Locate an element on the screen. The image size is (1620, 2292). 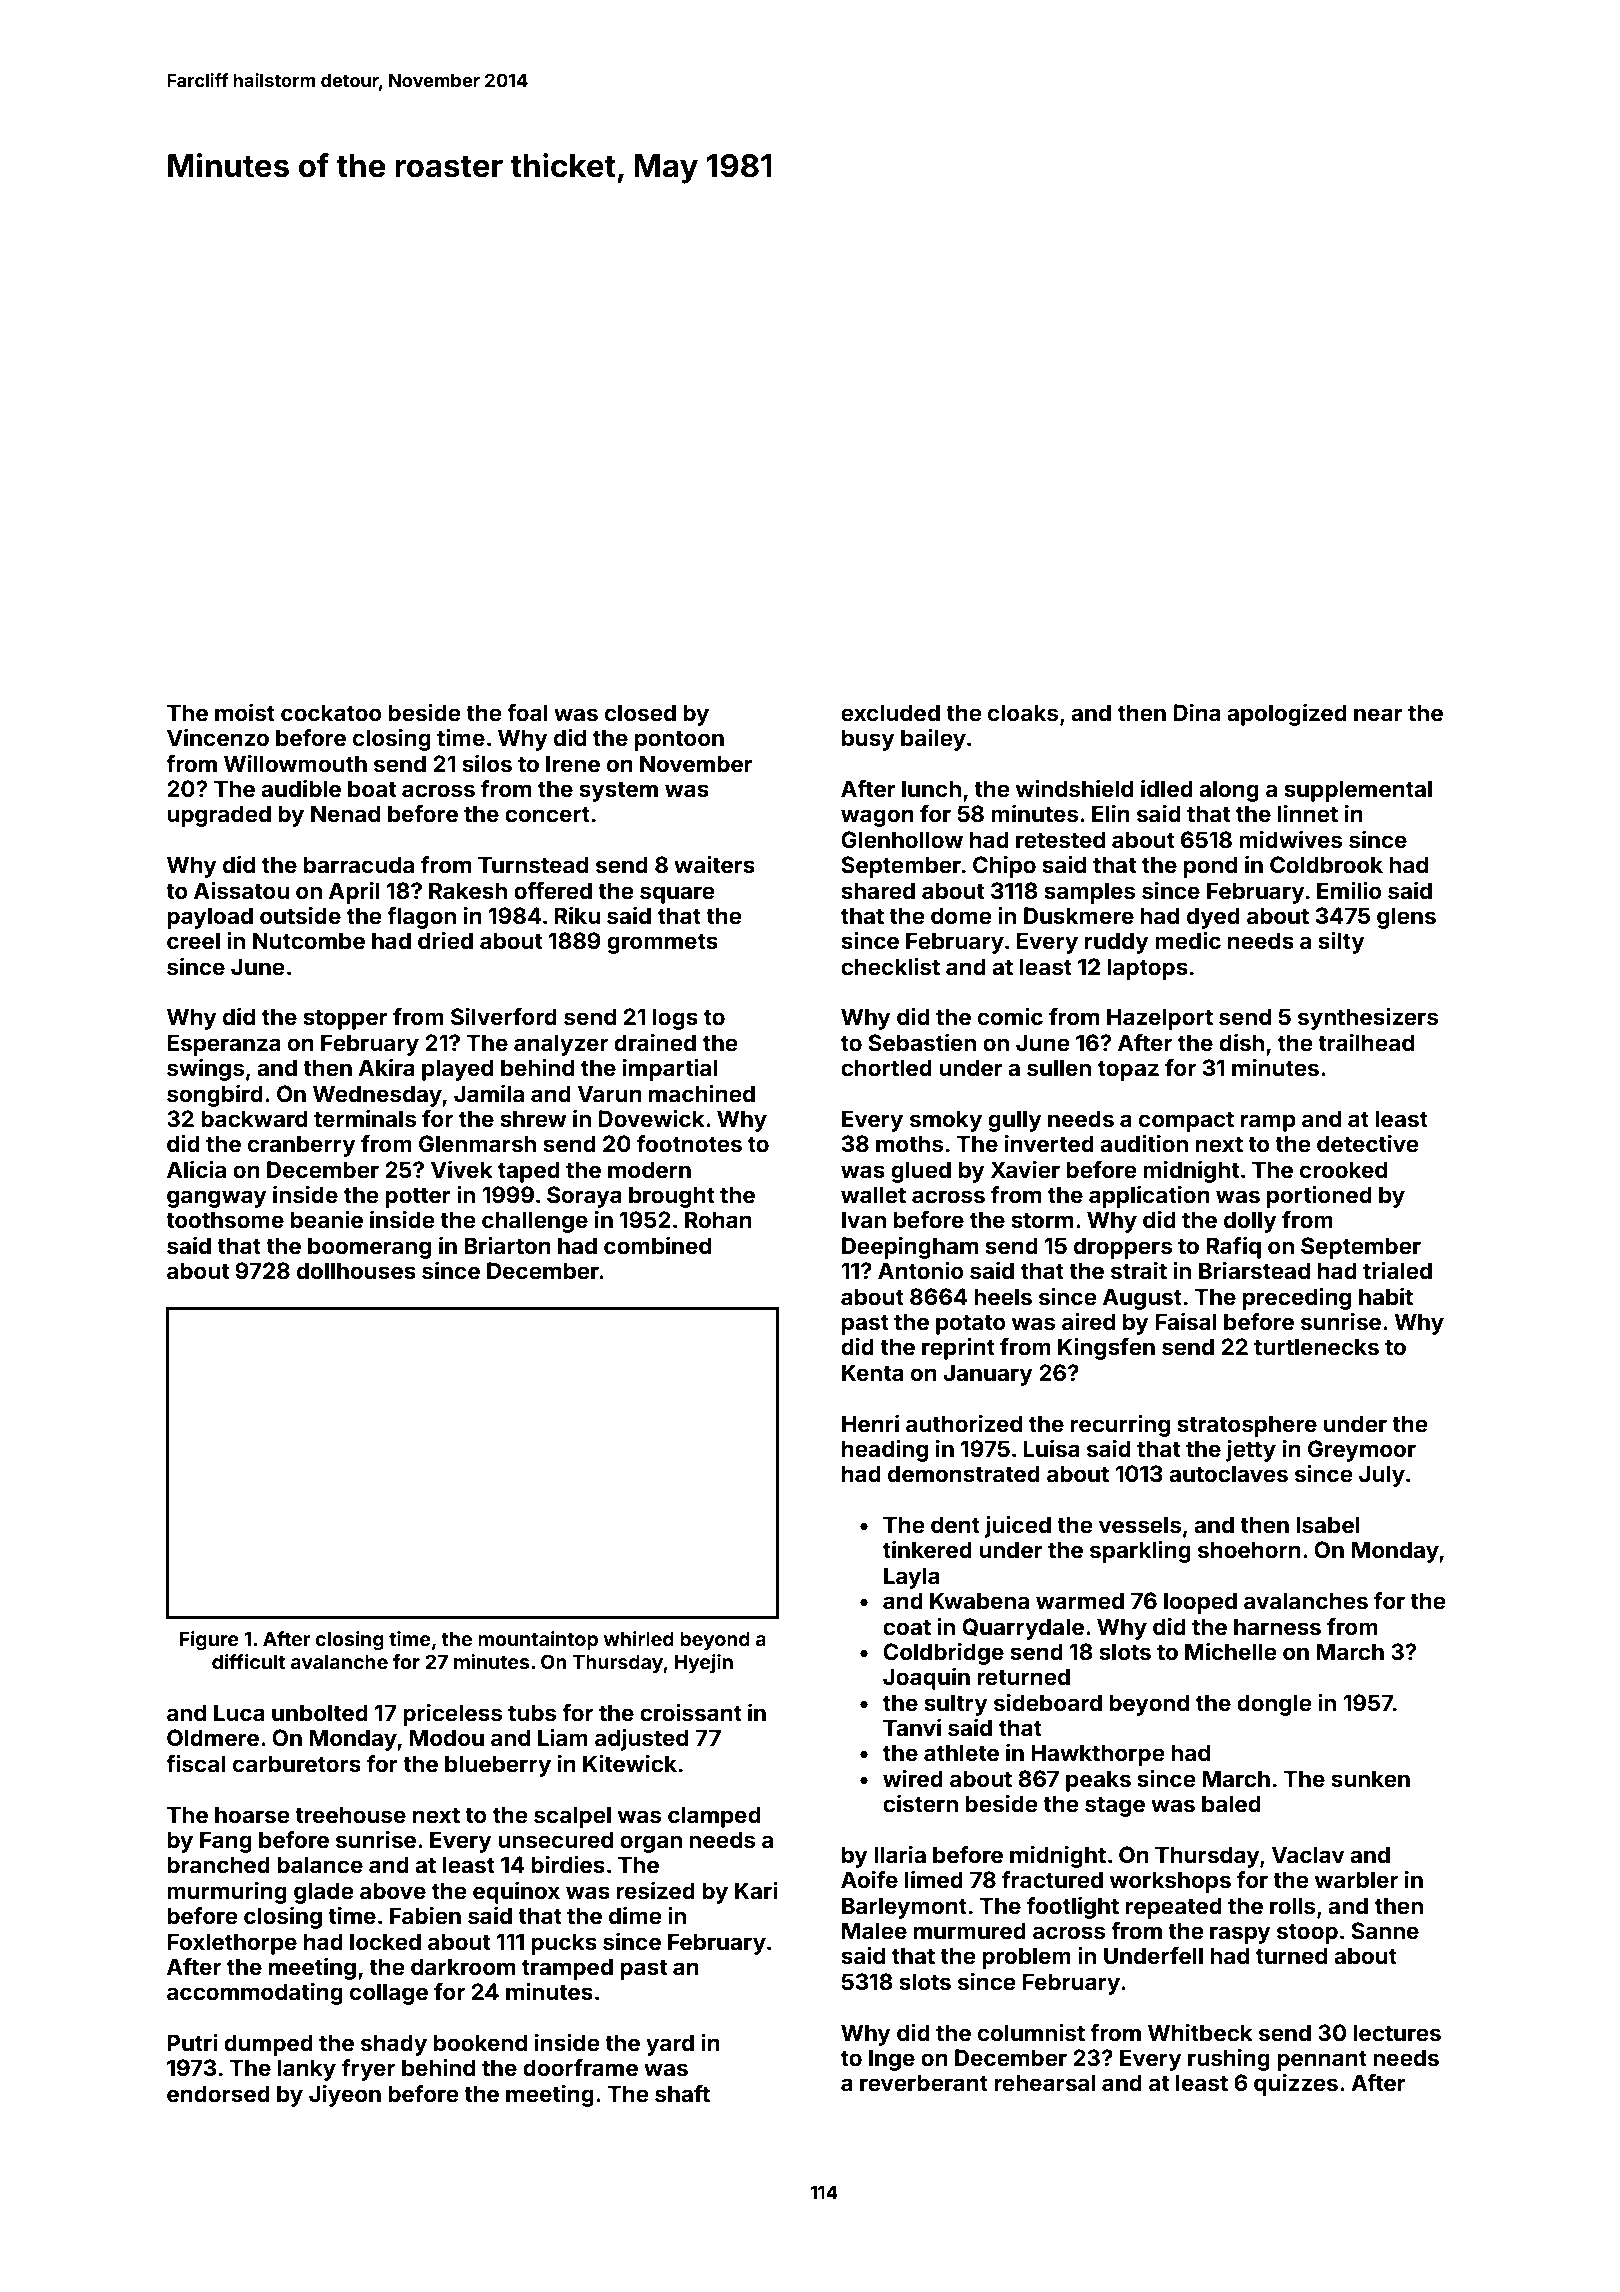
creel is located at coordinates (193, 940).
